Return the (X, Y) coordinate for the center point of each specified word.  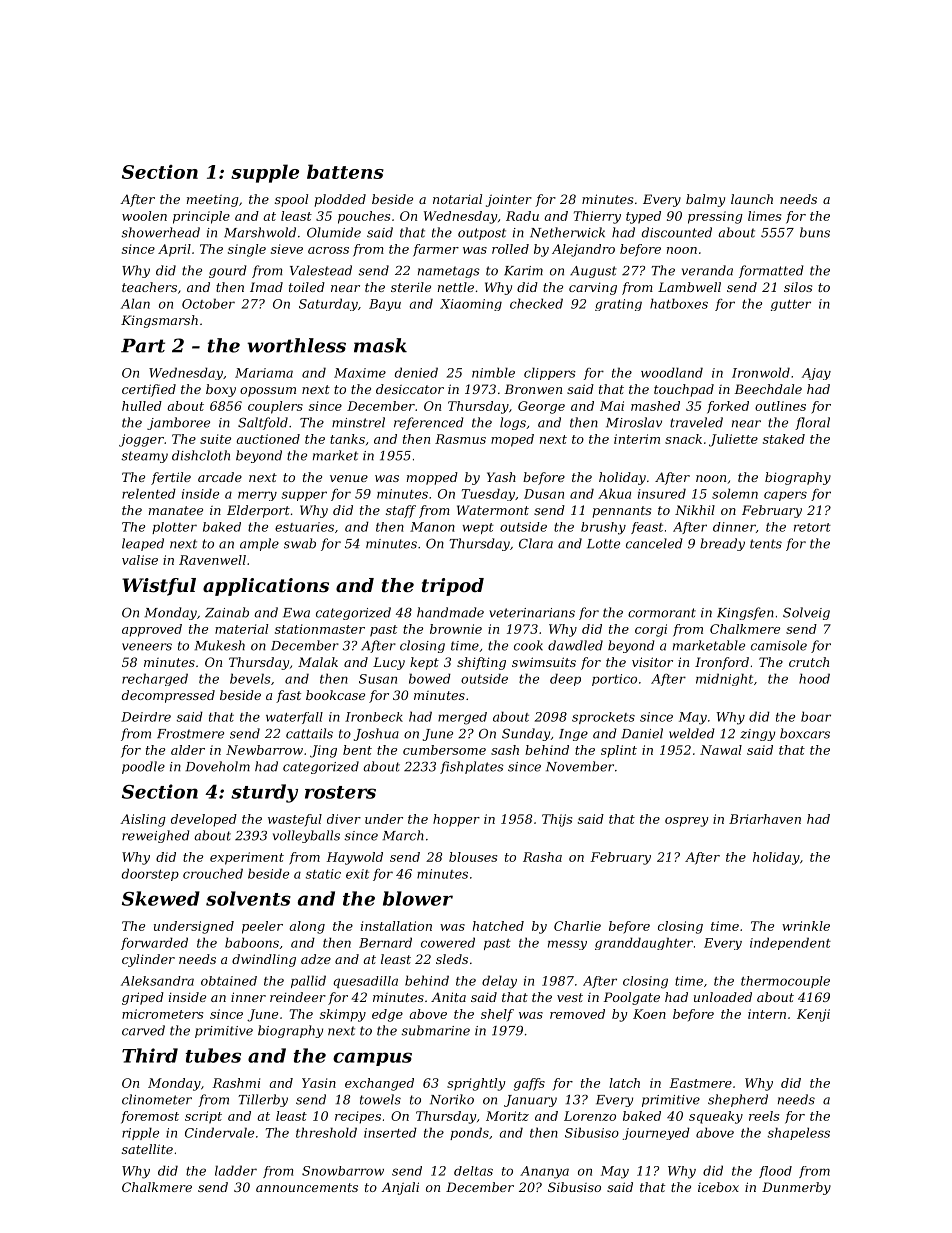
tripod (453, 587)
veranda (707, 270)
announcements (307, 1187)
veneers (147, 647)
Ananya (544, 1172)
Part (143, 346)
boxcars (805, 733)
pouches (364, 217)
